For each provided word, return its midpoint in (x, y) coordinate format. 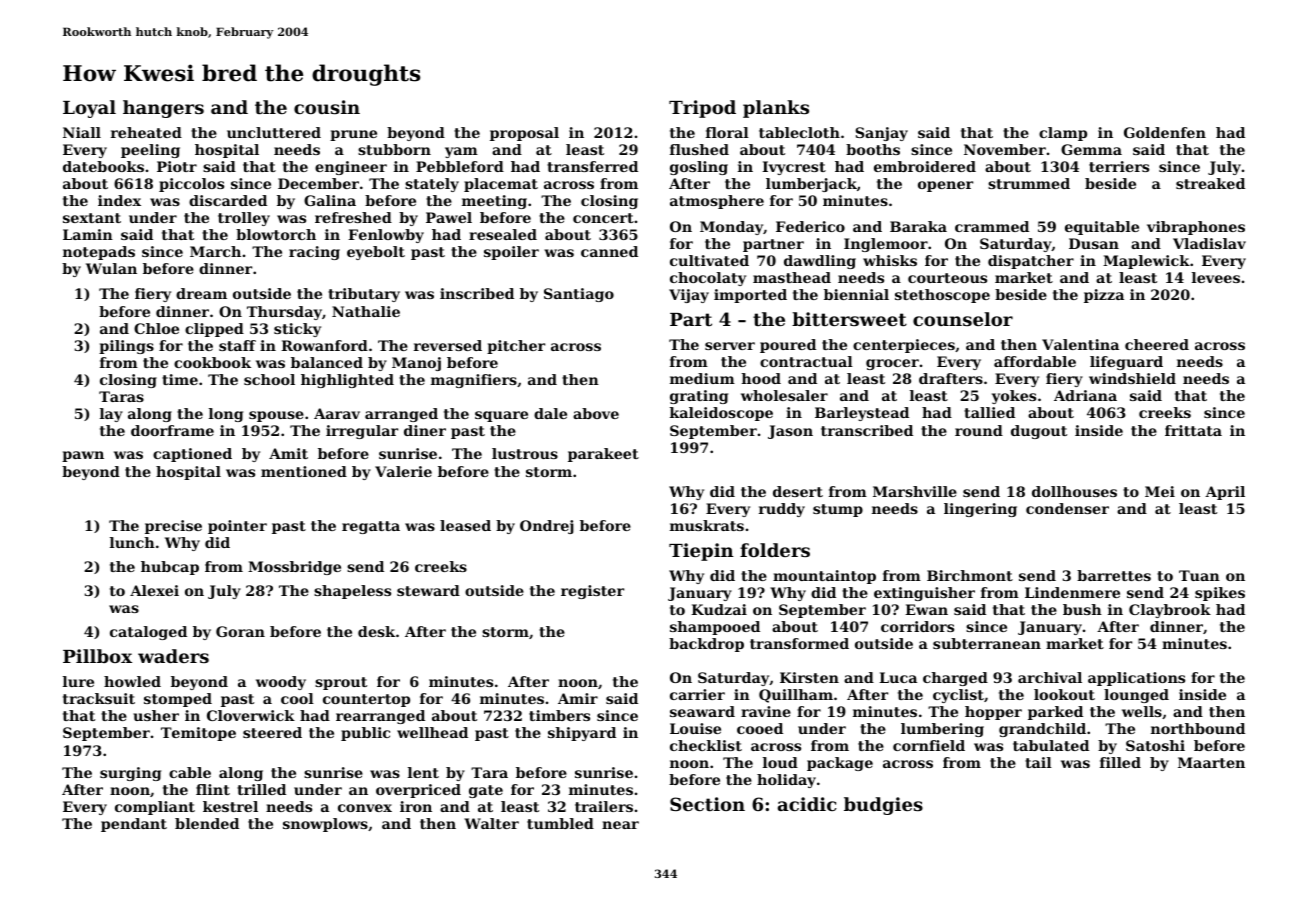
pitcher (516, 347)
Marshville (915, 491)
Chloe (156, 328)
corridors (917, 626)
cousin (327, 107)
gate (486, 791)
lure (78, 681)
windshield (1132, 378)
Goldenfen (1165, 132)
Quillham (796, 696)
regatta (371, 527)
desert (798, 491)
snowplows (325, 825)
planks (776, 109)
